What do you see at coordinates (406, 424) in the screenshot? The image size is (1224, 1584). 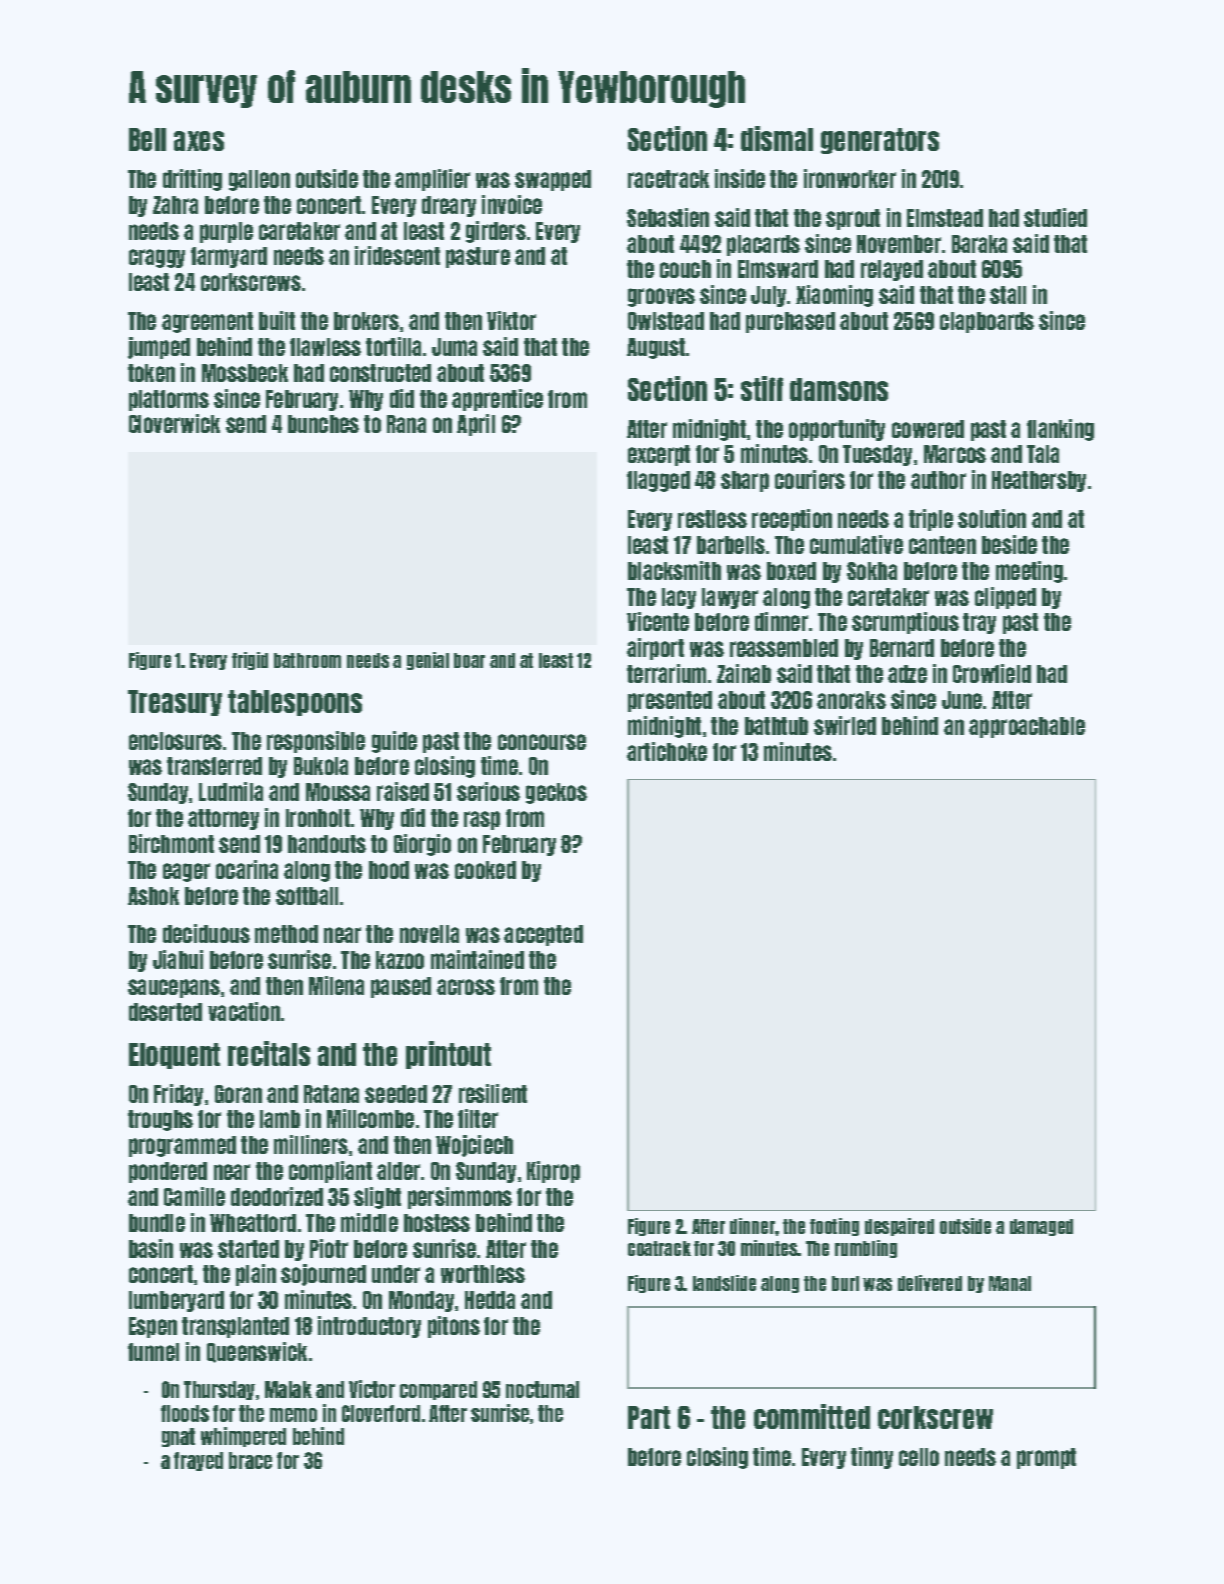 I see `Rana` at bounding box center [406, 424].
